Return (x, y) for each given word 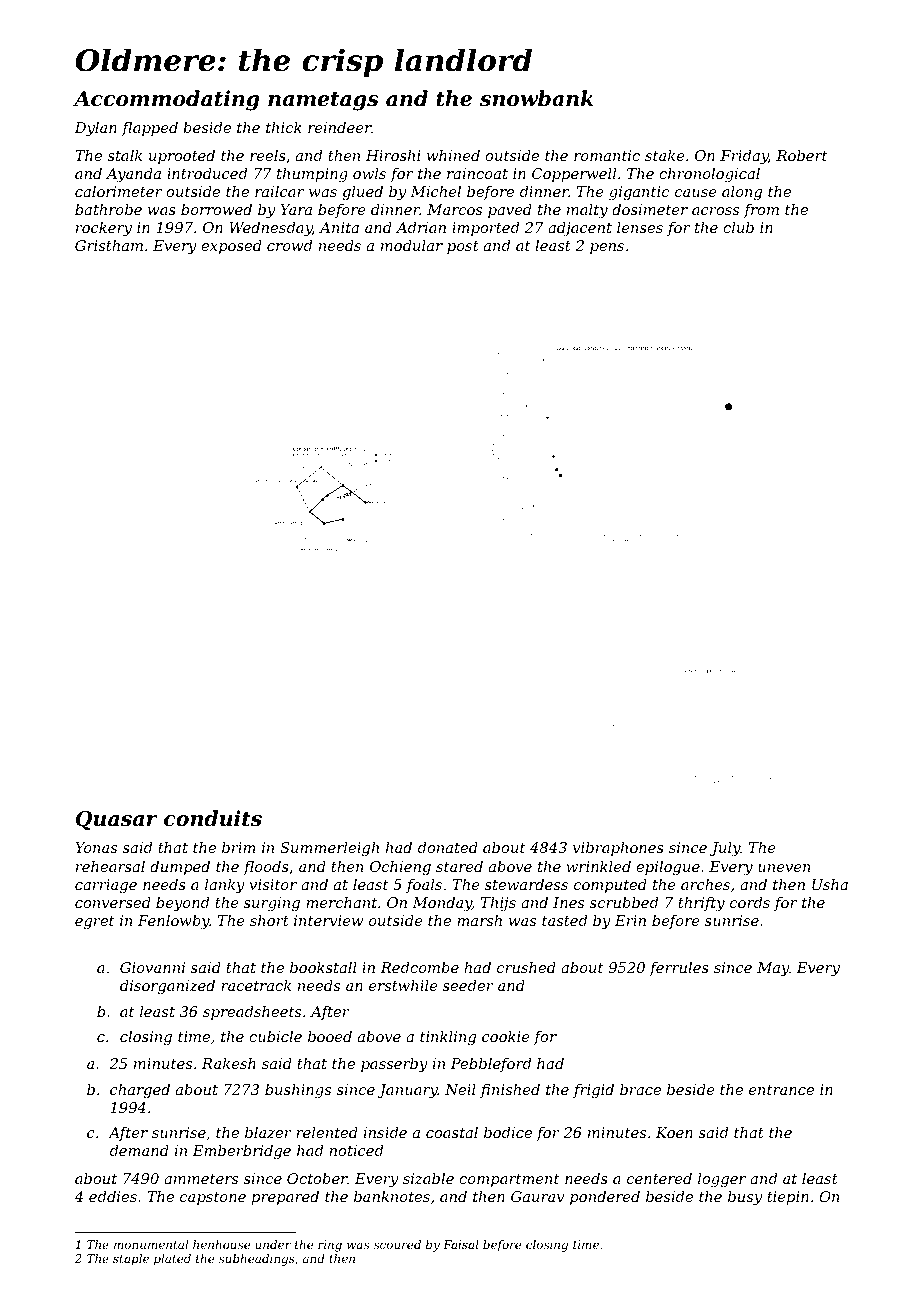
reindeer (339, 127)
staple (131, 1260)
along (742, 193)
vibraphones (618, 849)
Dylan (95, 129)
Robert (801, 155)
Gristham (109, 245)
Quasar (117, 820)
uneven (784, 868)
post (463, 247)
